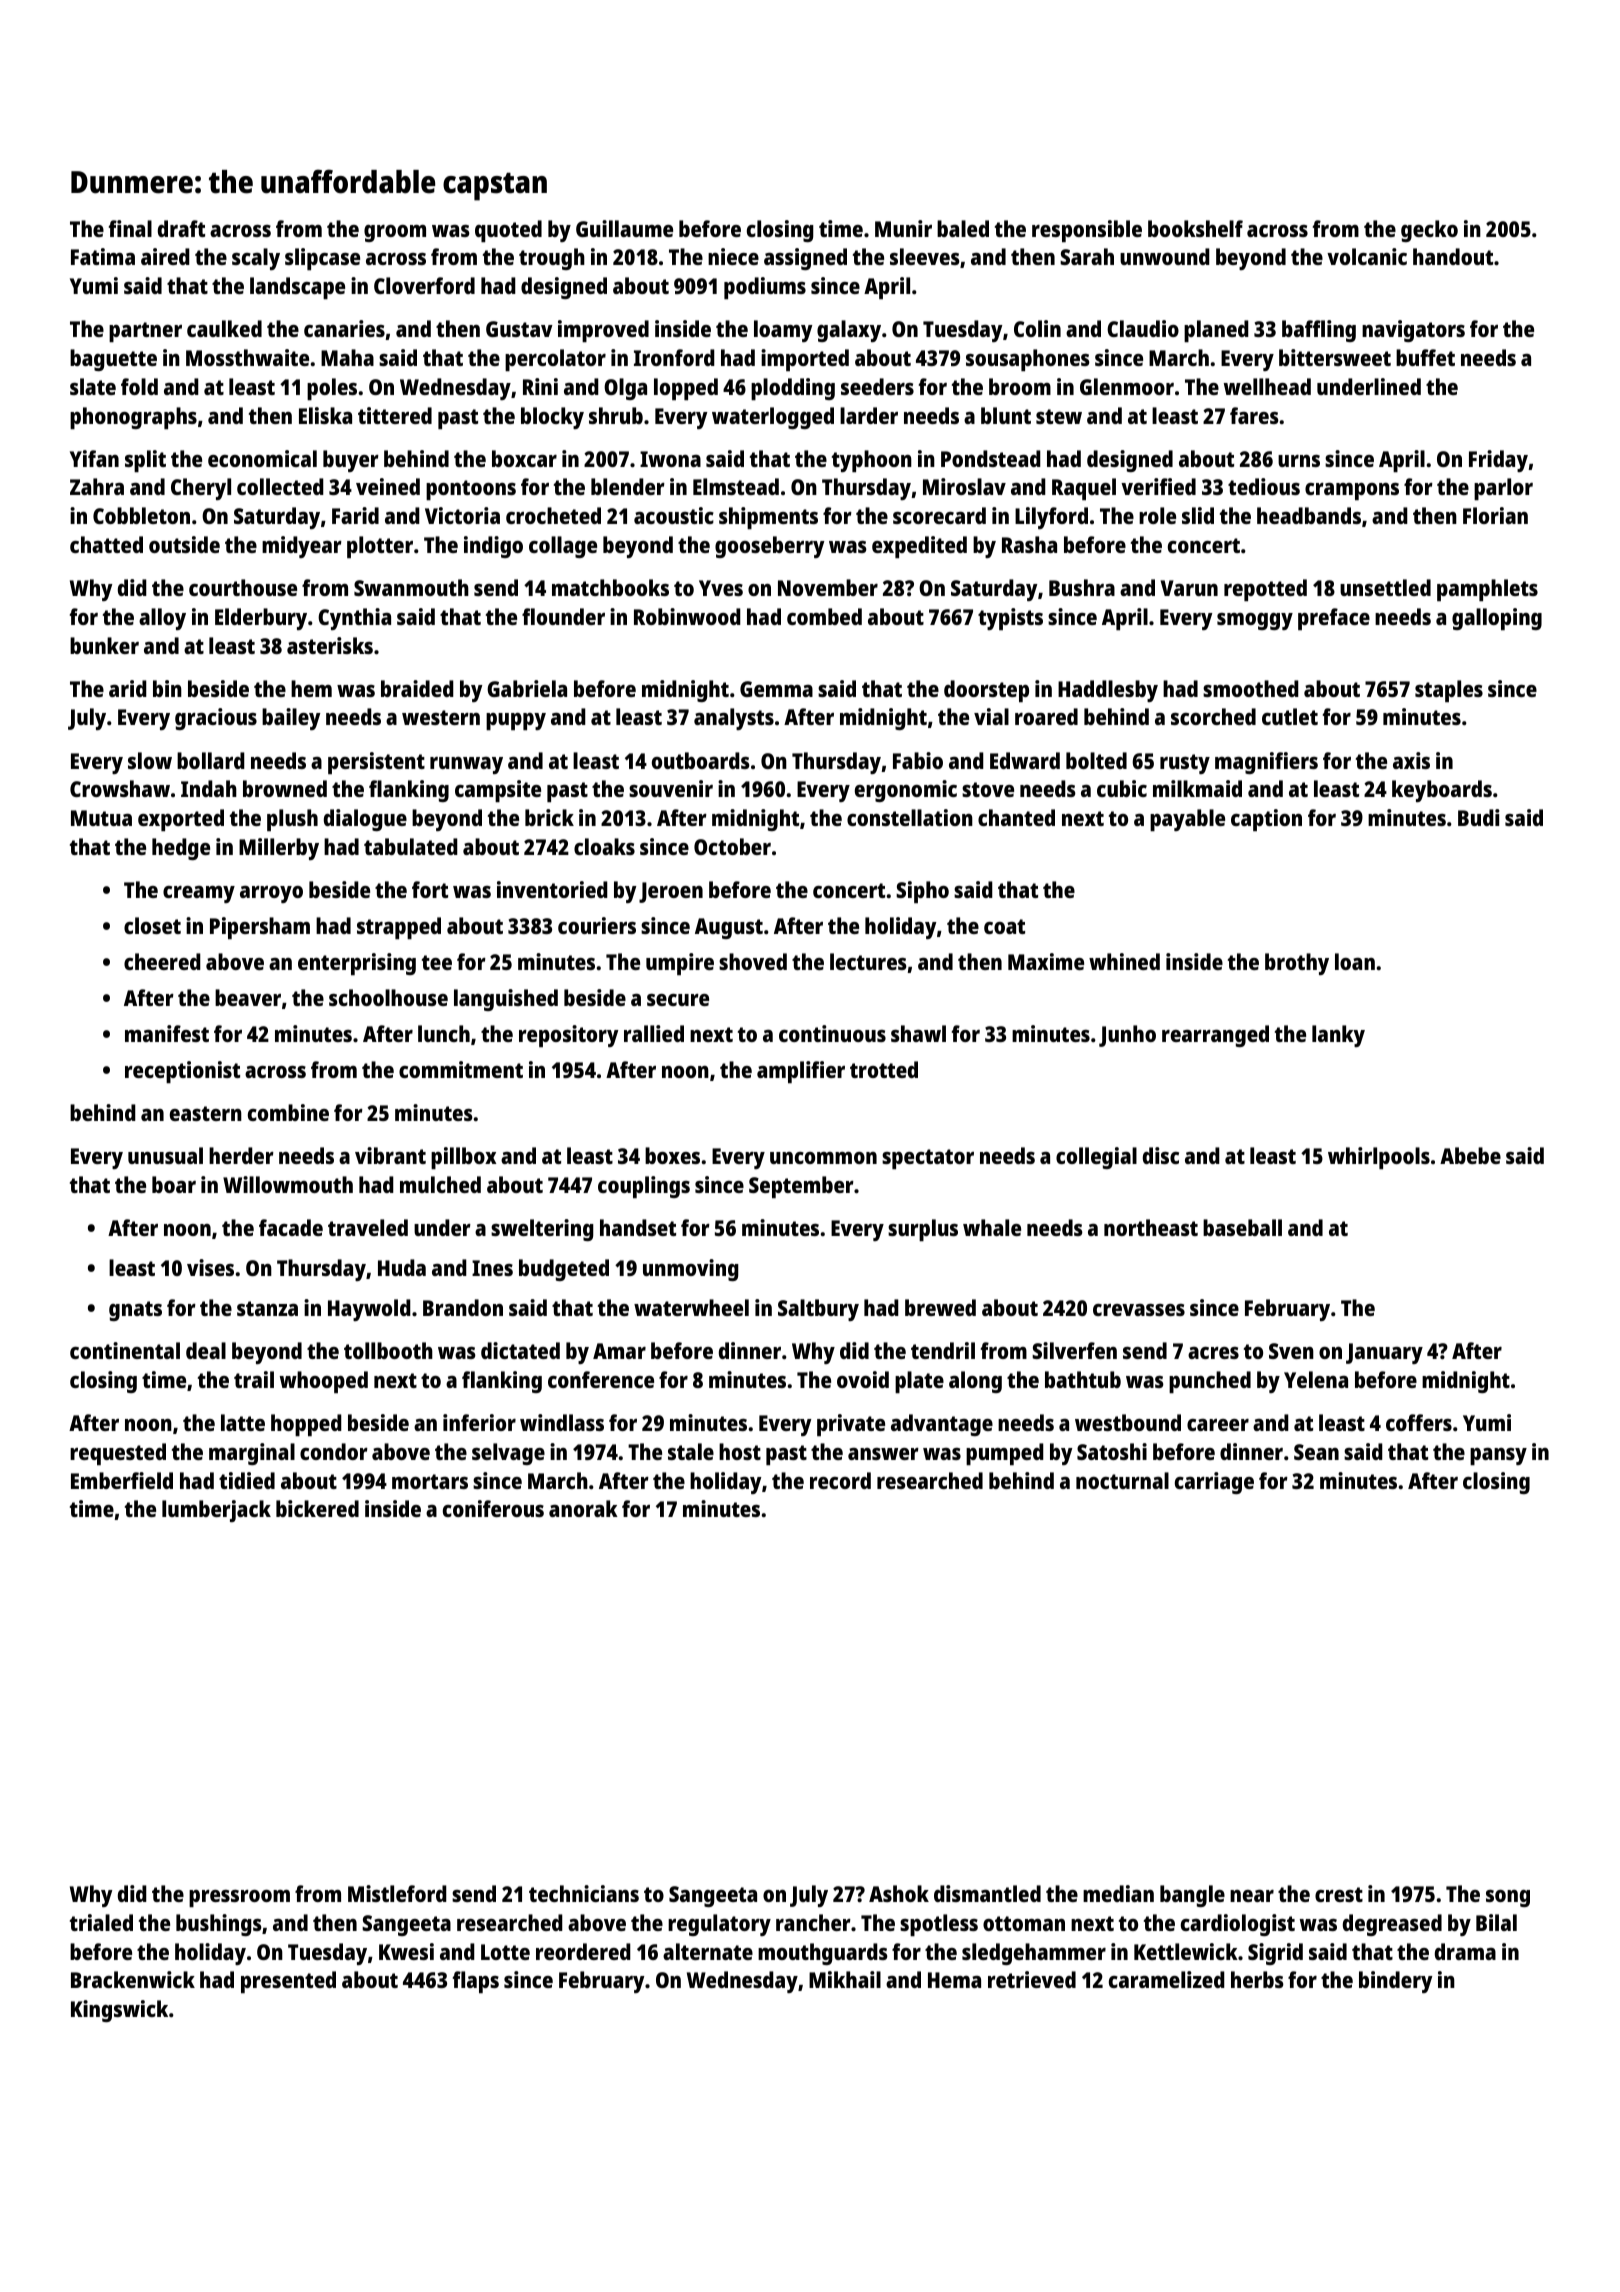 The width and height of the document is (1620, 2292). What do you see at coordinates (1379, 1158) in the document?
I see `whirlpools` at bounding box center [1379, 1158].
